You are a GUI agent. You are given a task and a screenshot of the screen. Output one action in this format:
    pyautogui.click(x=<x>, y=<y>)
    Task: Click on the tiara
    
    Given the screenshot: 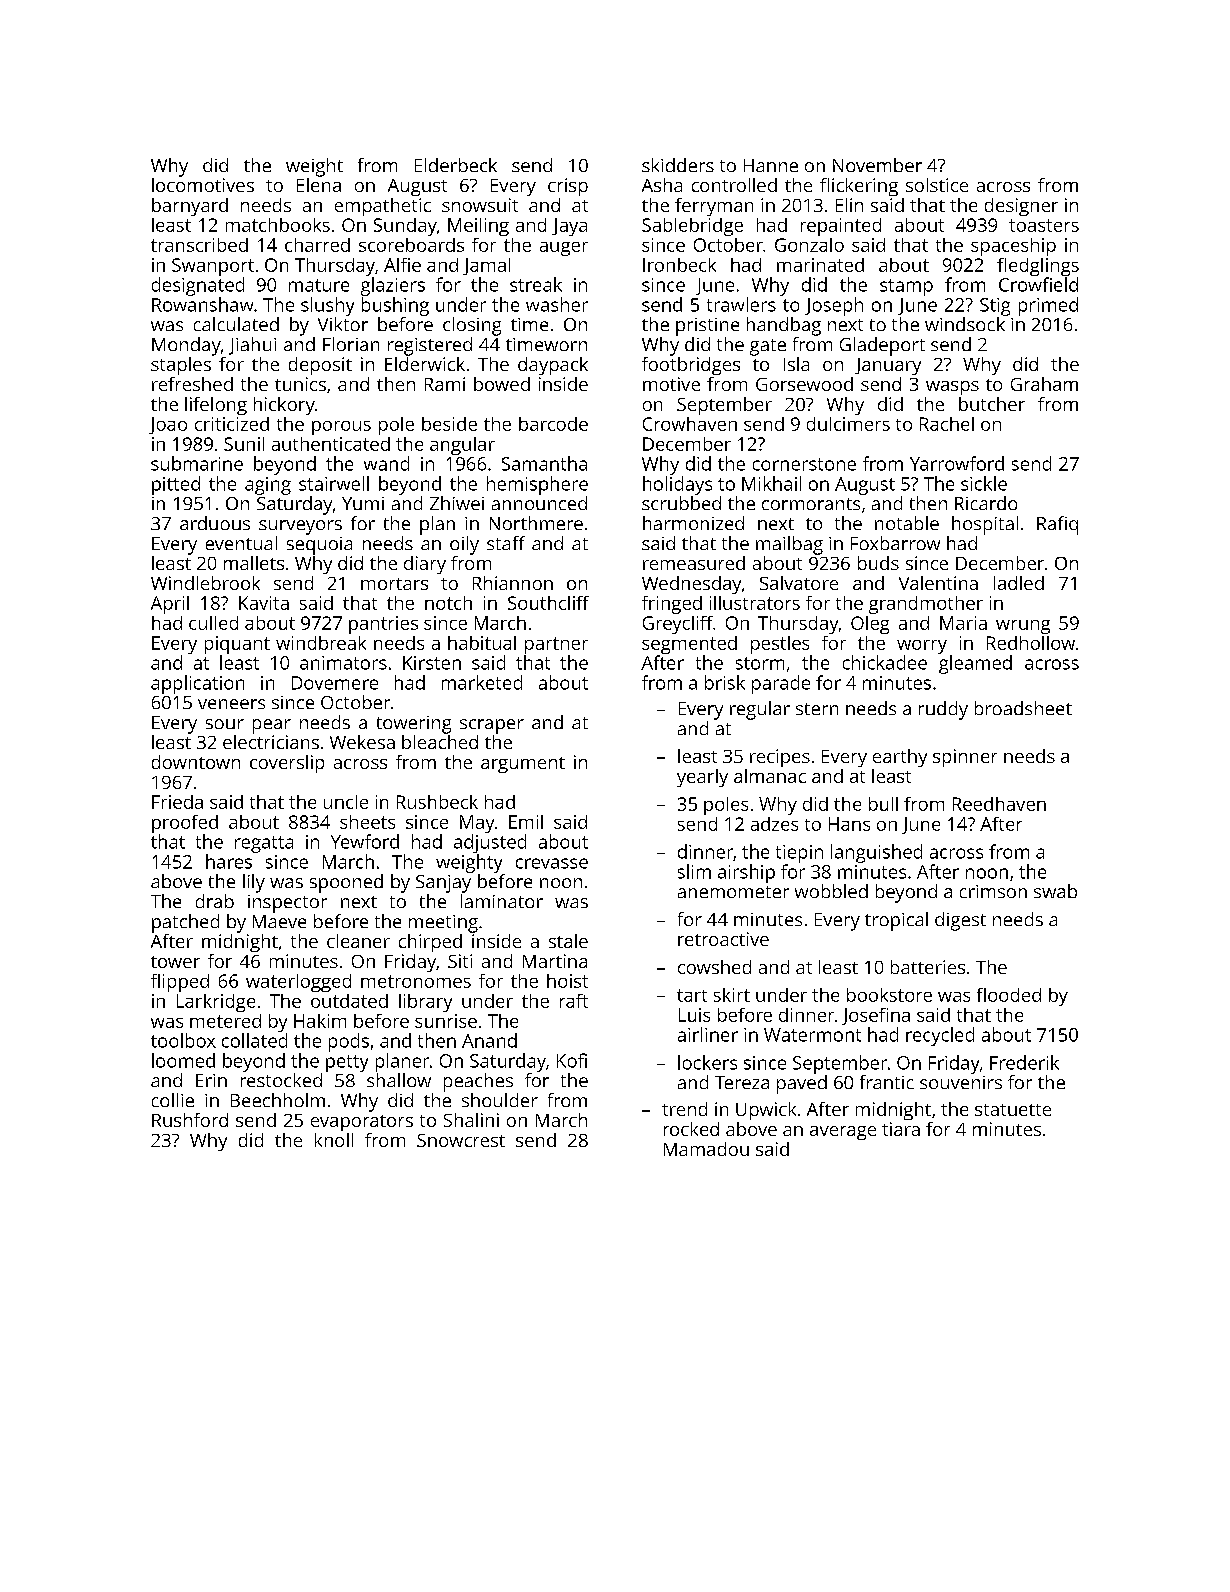 What is the action you would take?
    pyautogui.click(x=901, y=1129)
